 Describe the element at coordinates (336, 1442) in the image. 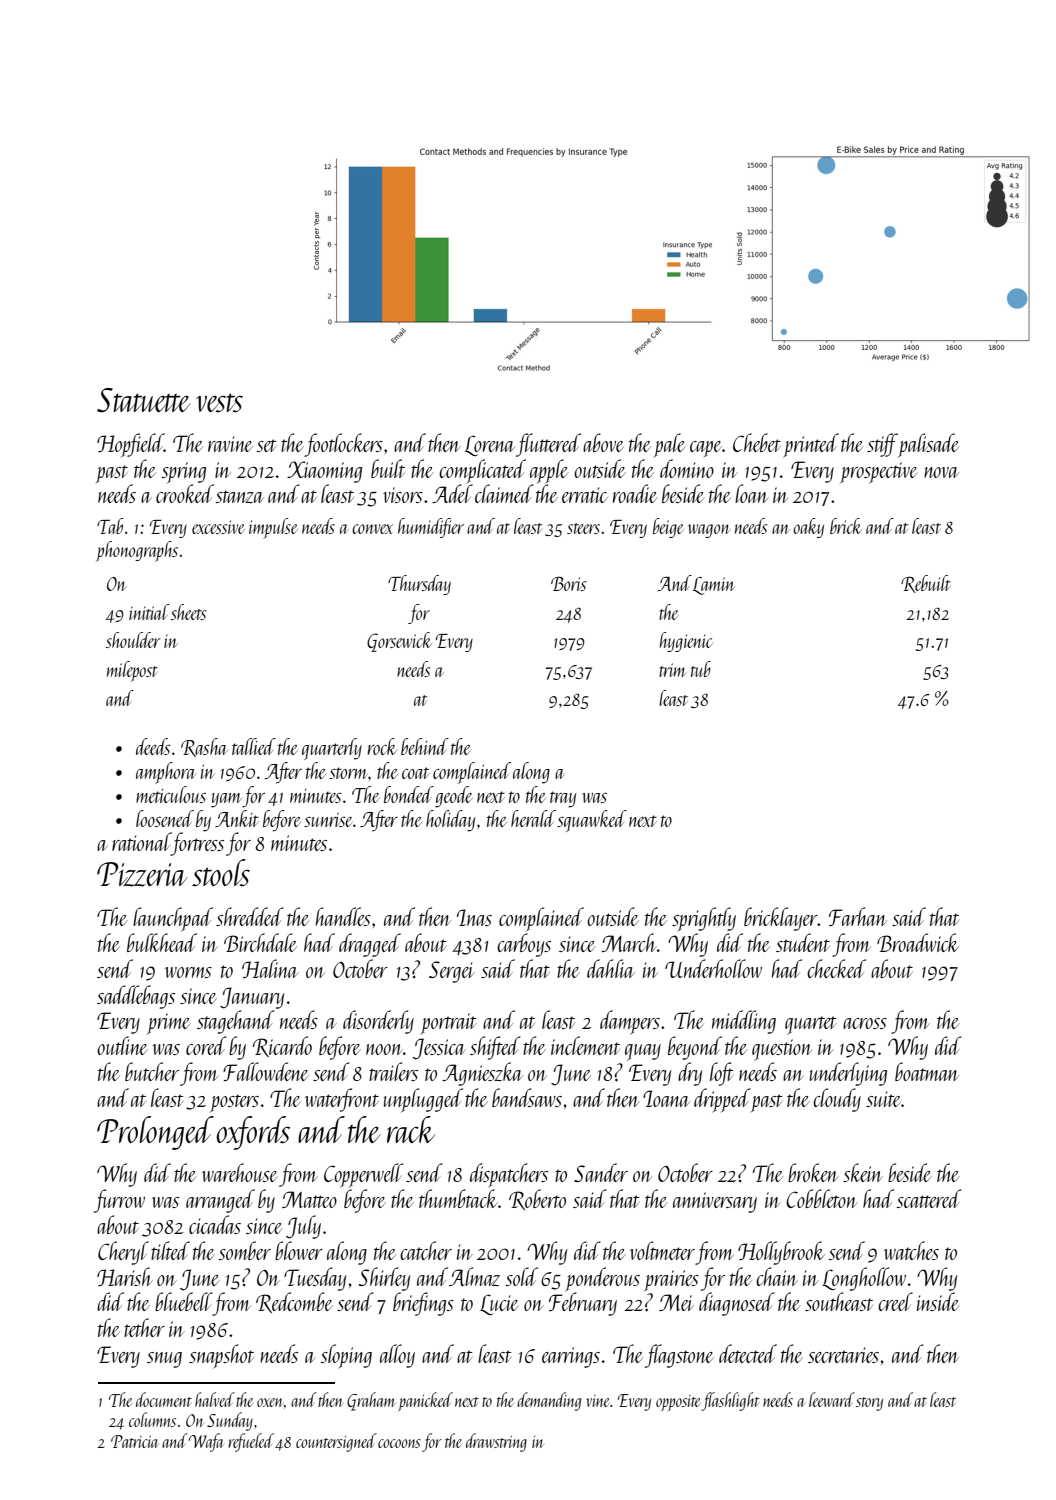

I see `countersigned` at that location.
